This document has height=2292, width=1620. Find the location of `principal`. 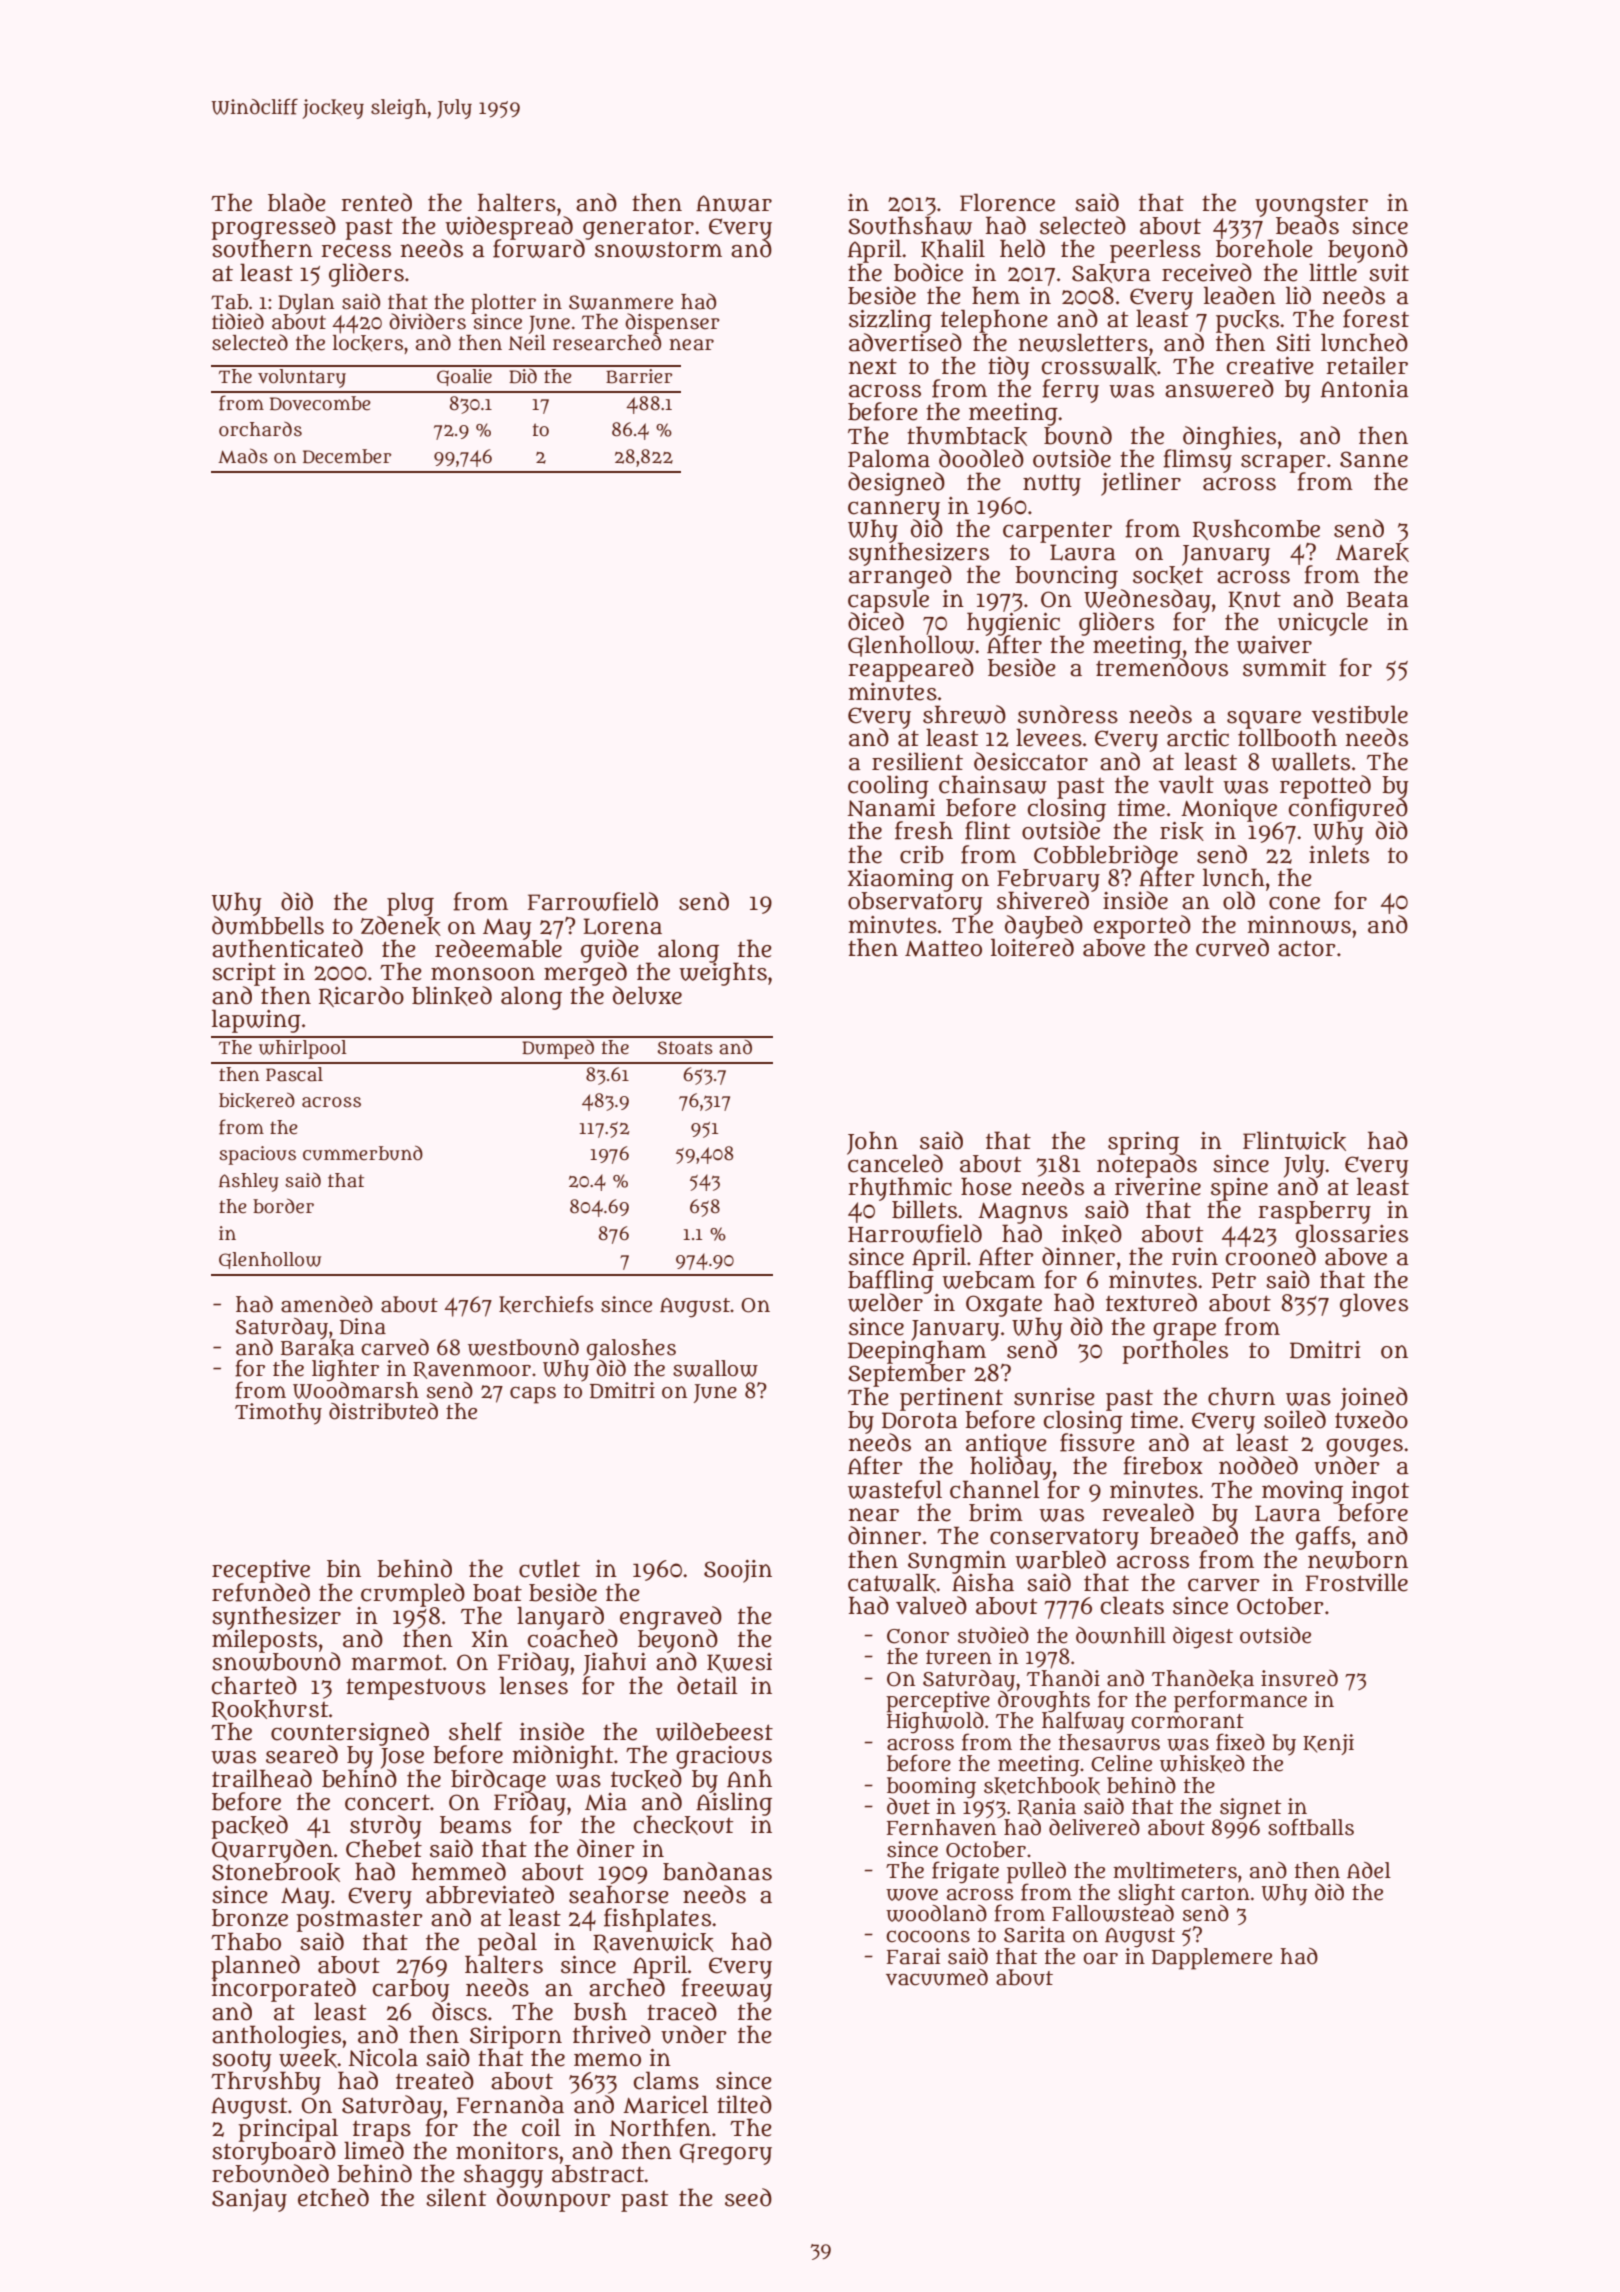

principal is located at coordinates (288, 2129).
